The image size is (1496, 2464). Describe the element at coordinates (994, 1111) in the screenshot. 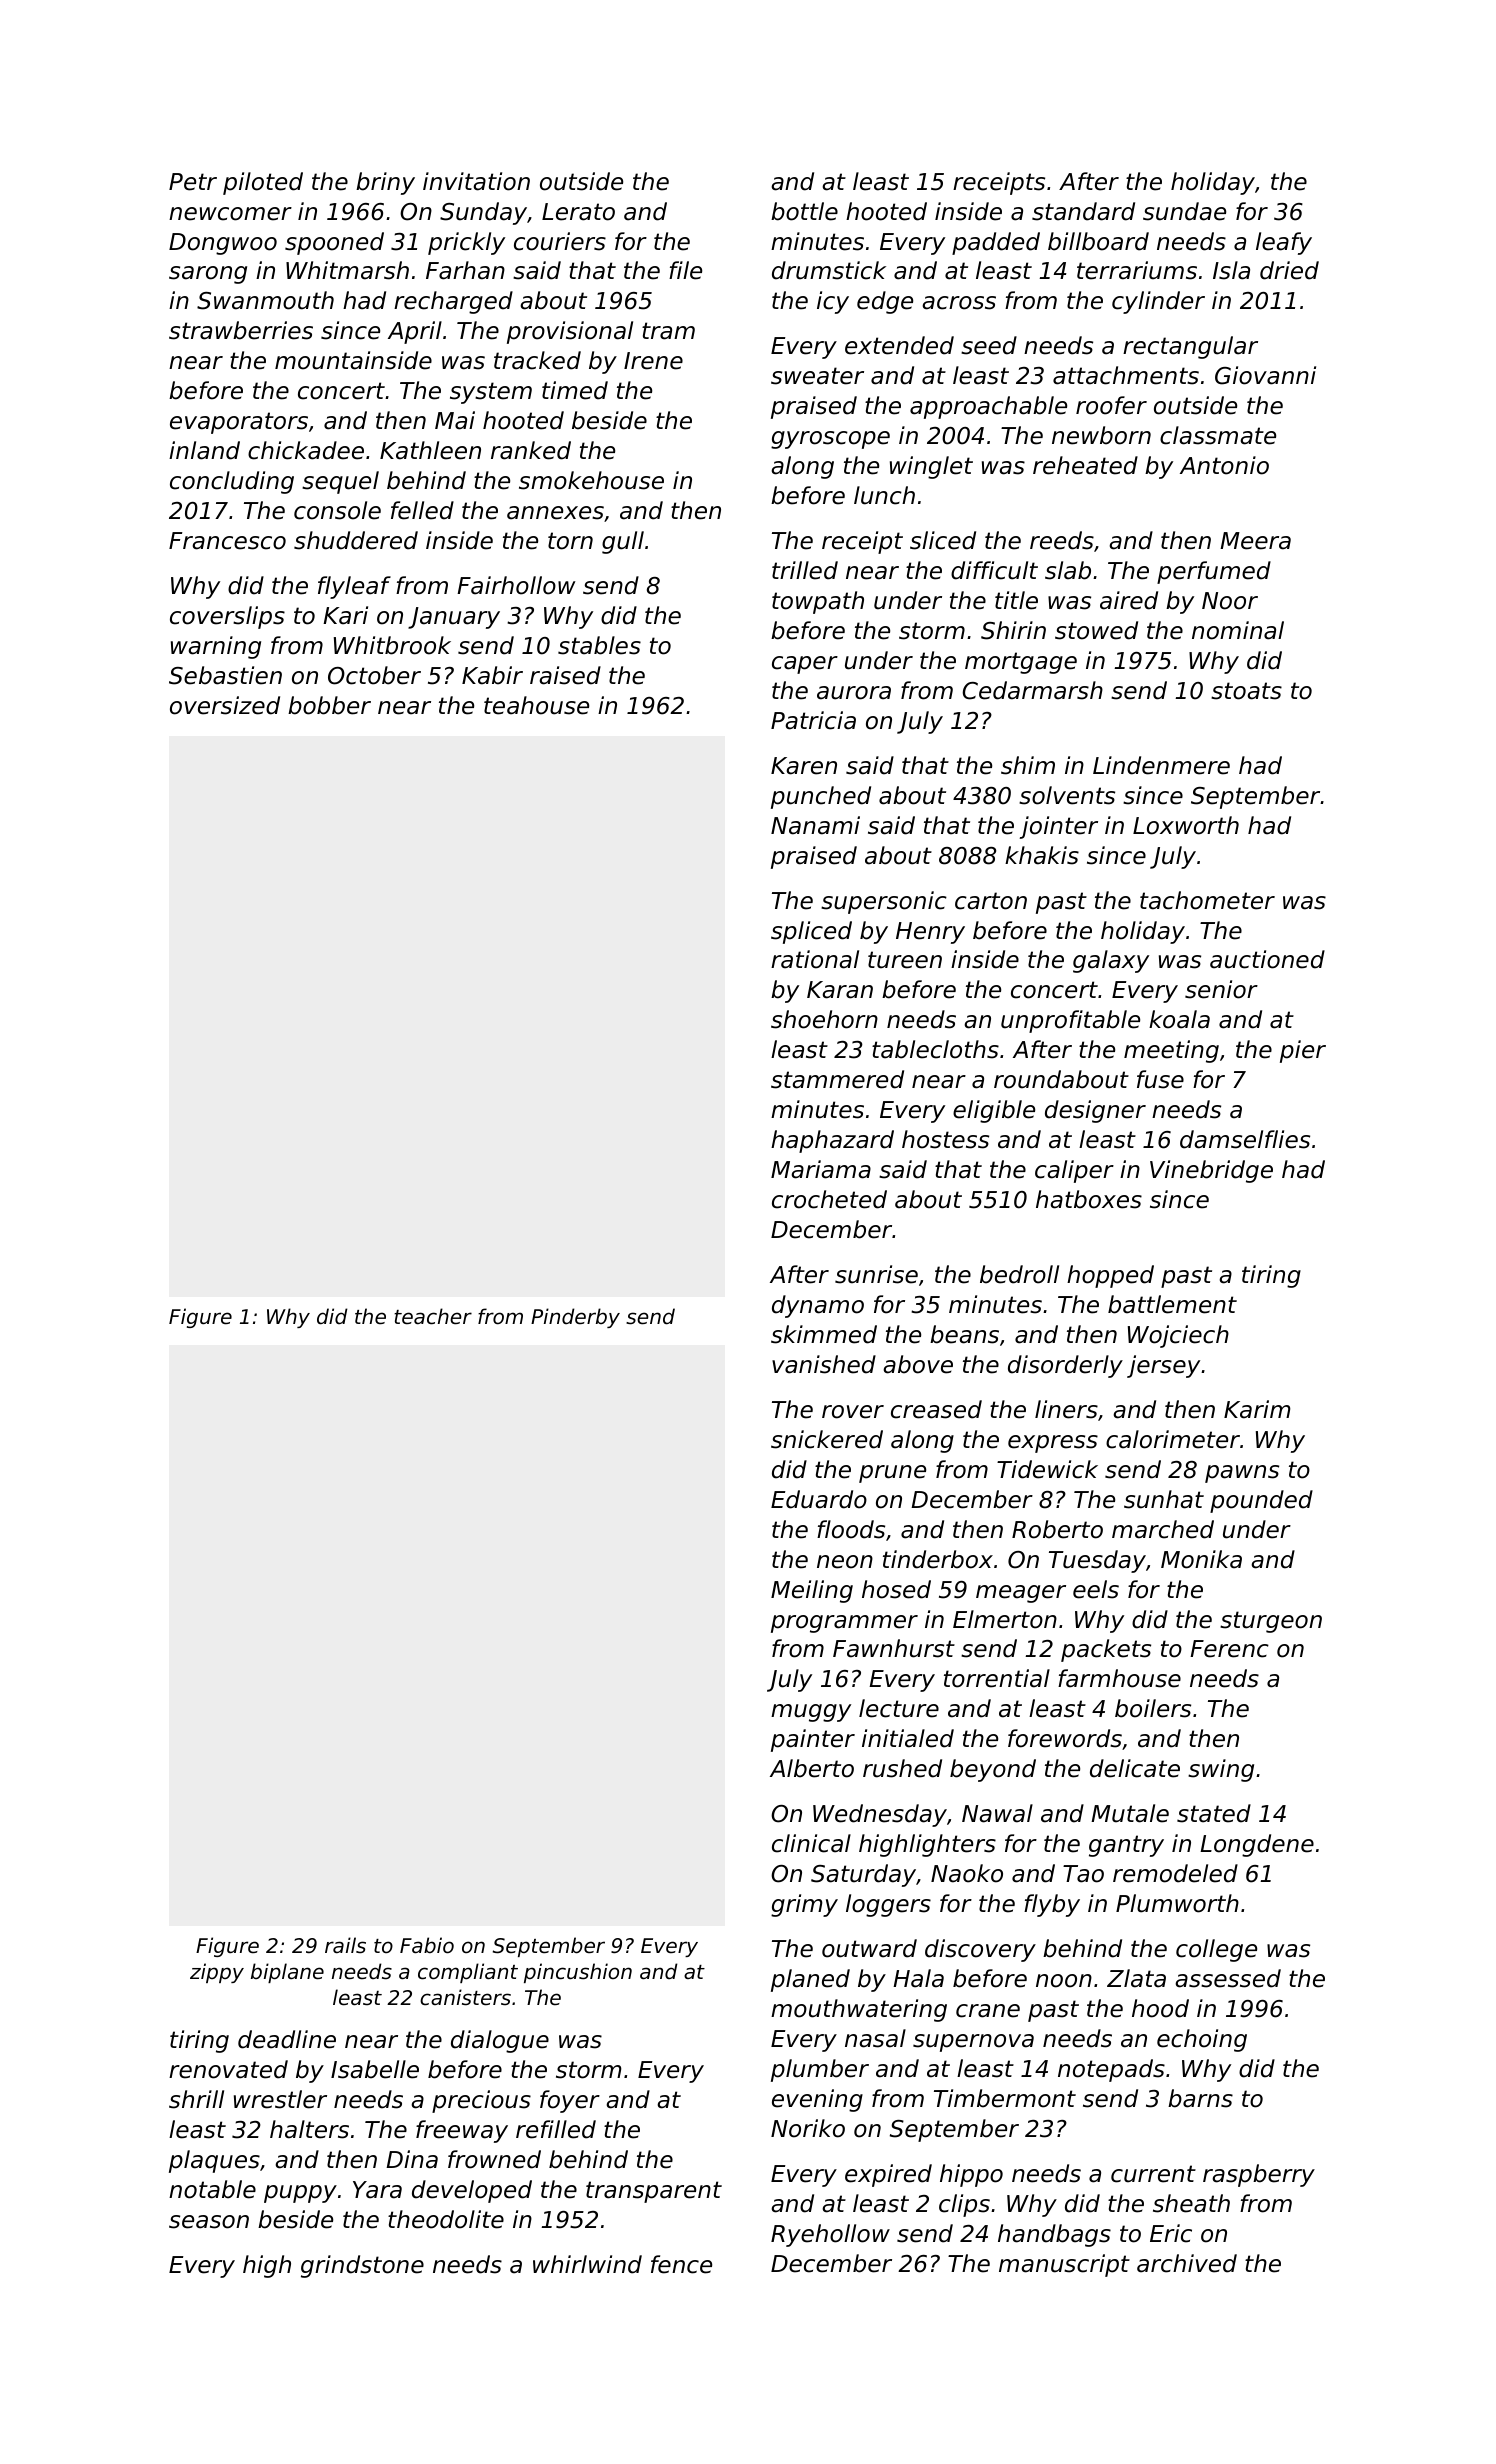

I see `eligible` at that location.
